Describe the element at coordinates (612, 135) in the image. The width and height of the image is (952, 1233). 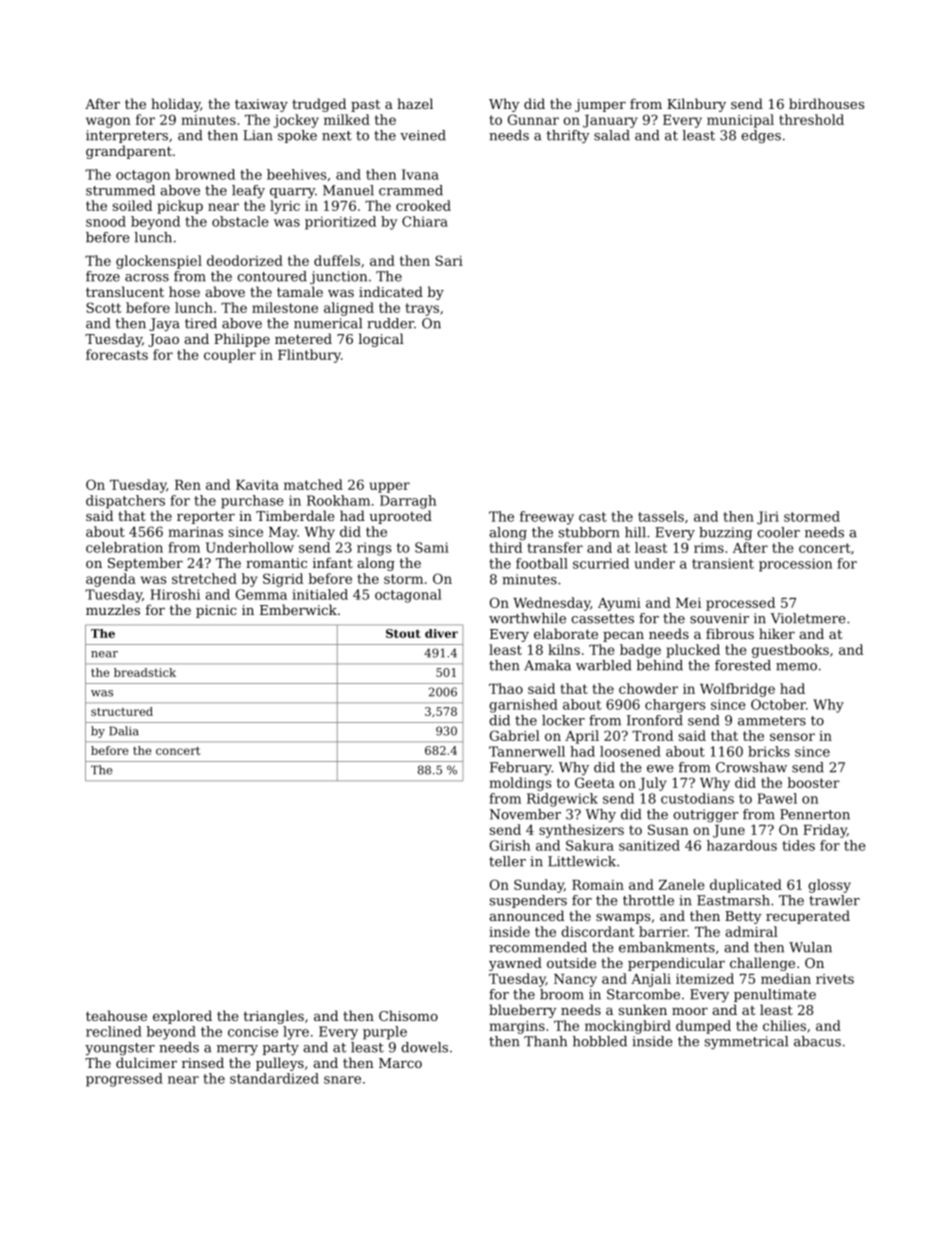
I see `salad` at that location.
